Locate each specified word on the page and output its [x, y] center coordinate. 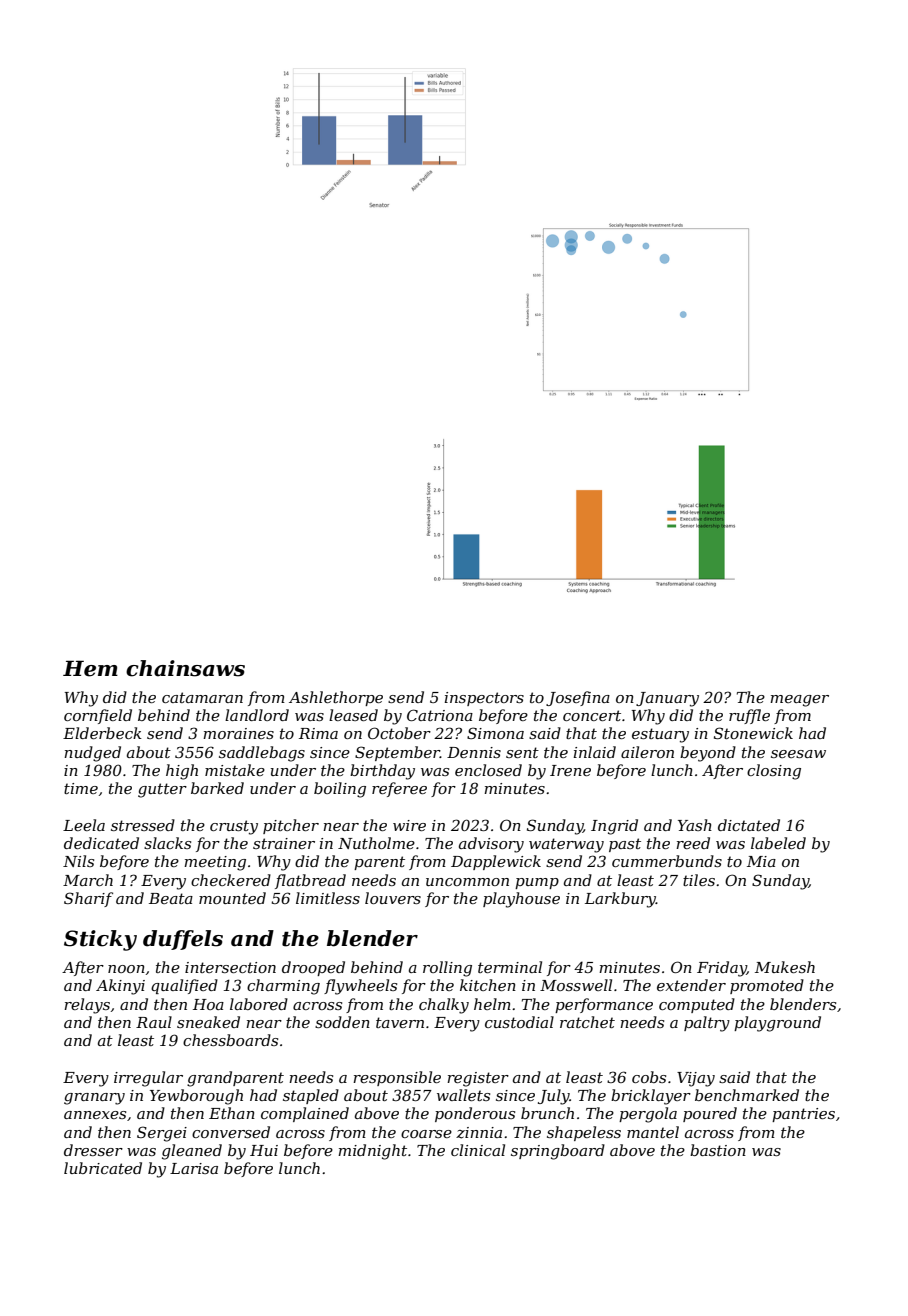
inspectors [484, 699]
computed [697, 1005]
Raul [154, 1022]
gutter [162, 790]
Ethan [232, 1113]
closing [774, 772]
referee [399, 789]
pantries [803, 1115]
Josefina [578, 698]
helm [492, 1004]
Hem [90, 668]
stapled [311, 1096]
